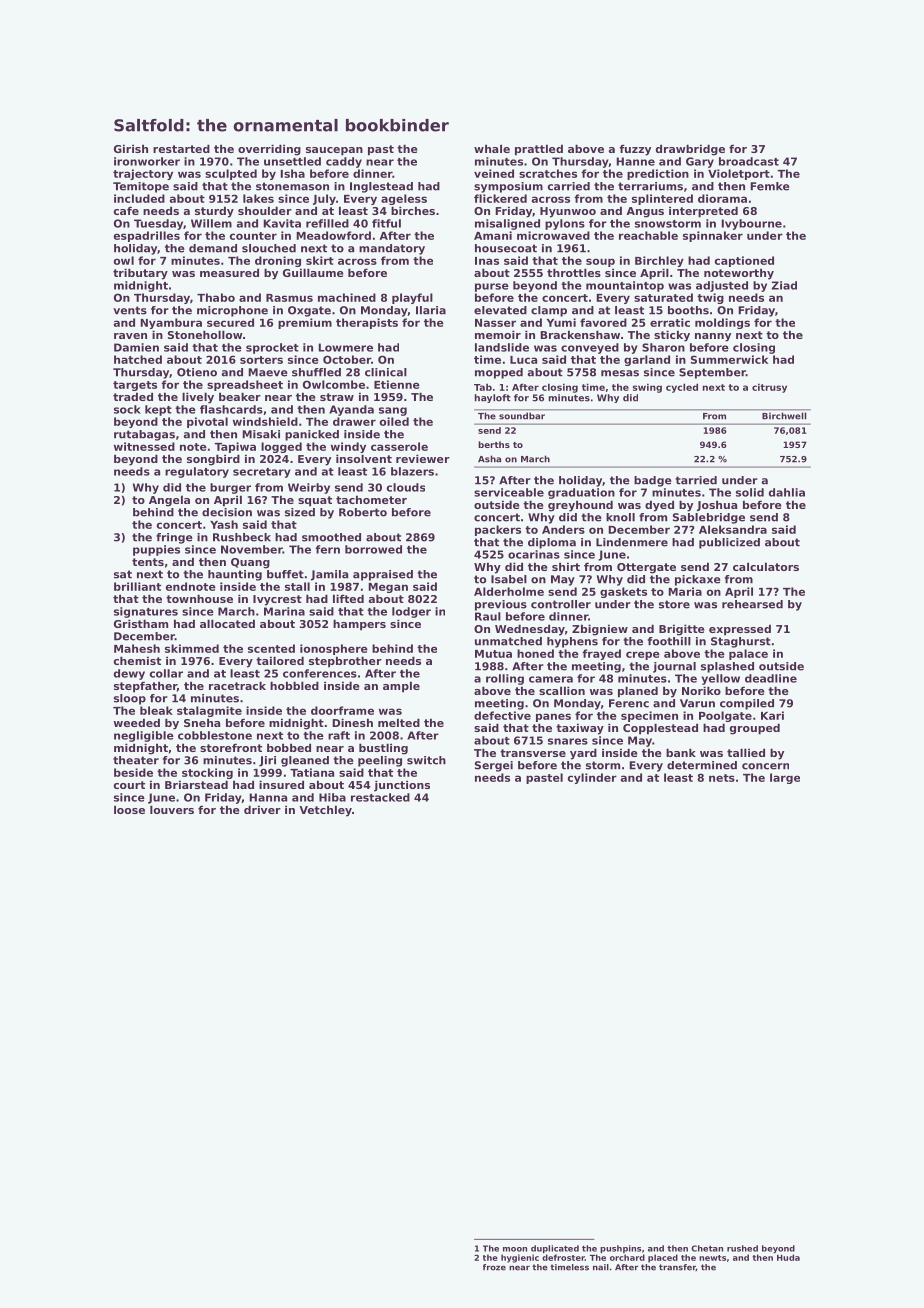  What do you see at coordinates (137, 722) in the screenshot?
I see `weeded` at bounding box center [137, 722].
